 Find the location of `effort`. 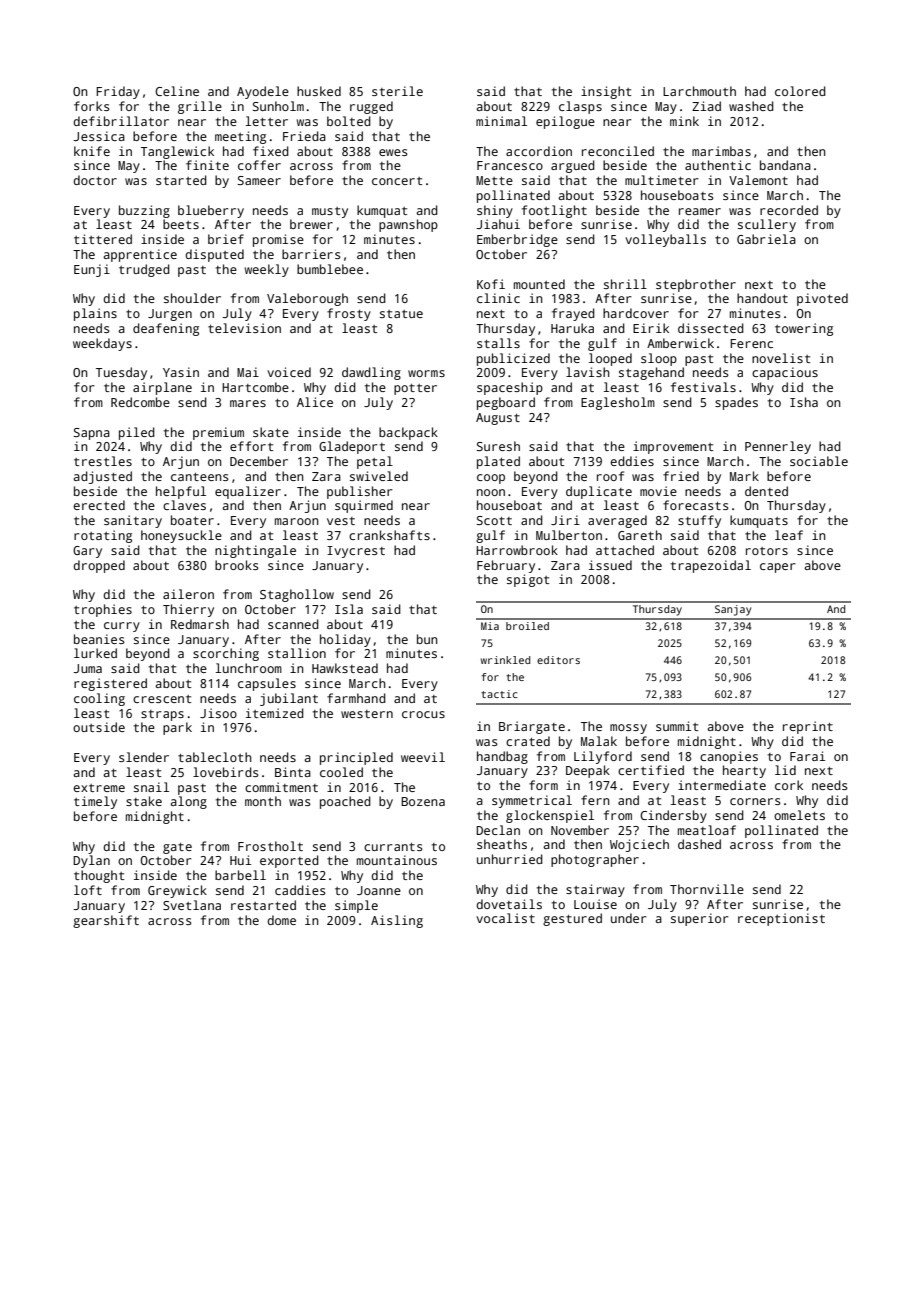

effort is located at coordinates (251, 446).
